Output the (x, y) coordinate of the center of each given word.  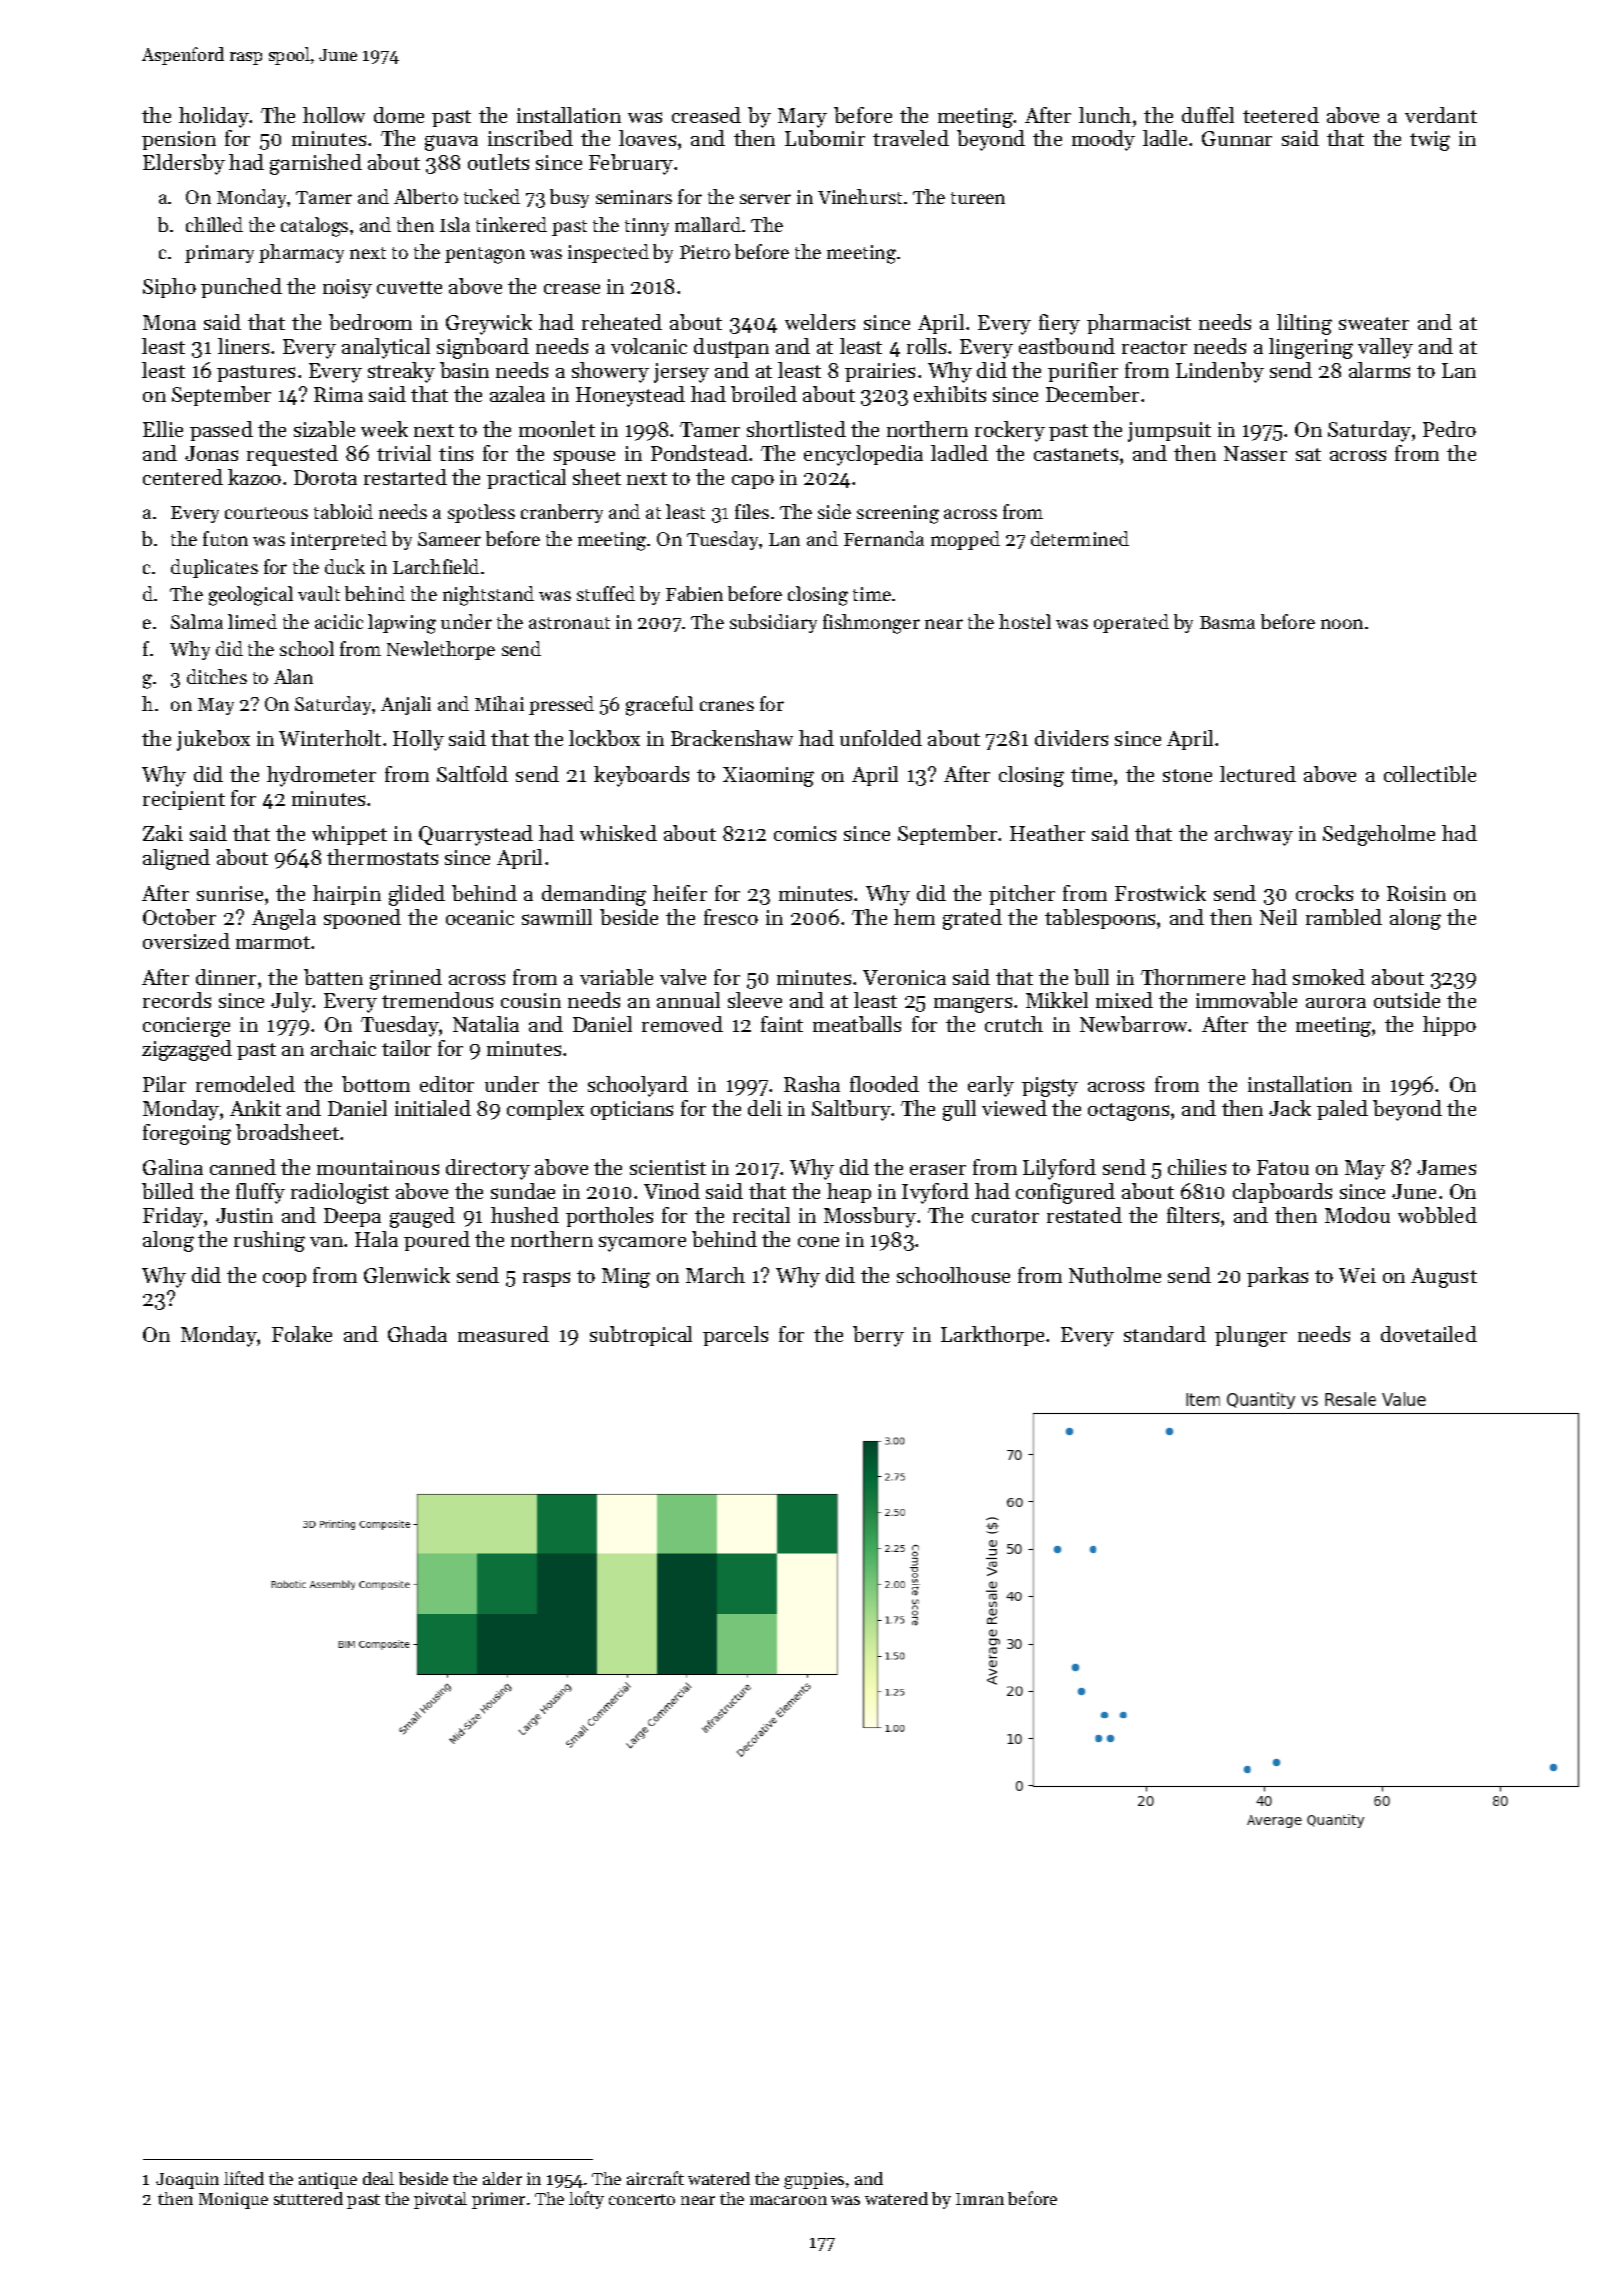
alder (502, 2178)
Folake (302, 1334)
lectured (1258, 774)
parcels (735, 1336)
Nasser (1255, 453)
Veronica (904, 977)
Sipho (169, 288)
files (752, 511)
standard (1165, 1334)
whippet (349, 835)
